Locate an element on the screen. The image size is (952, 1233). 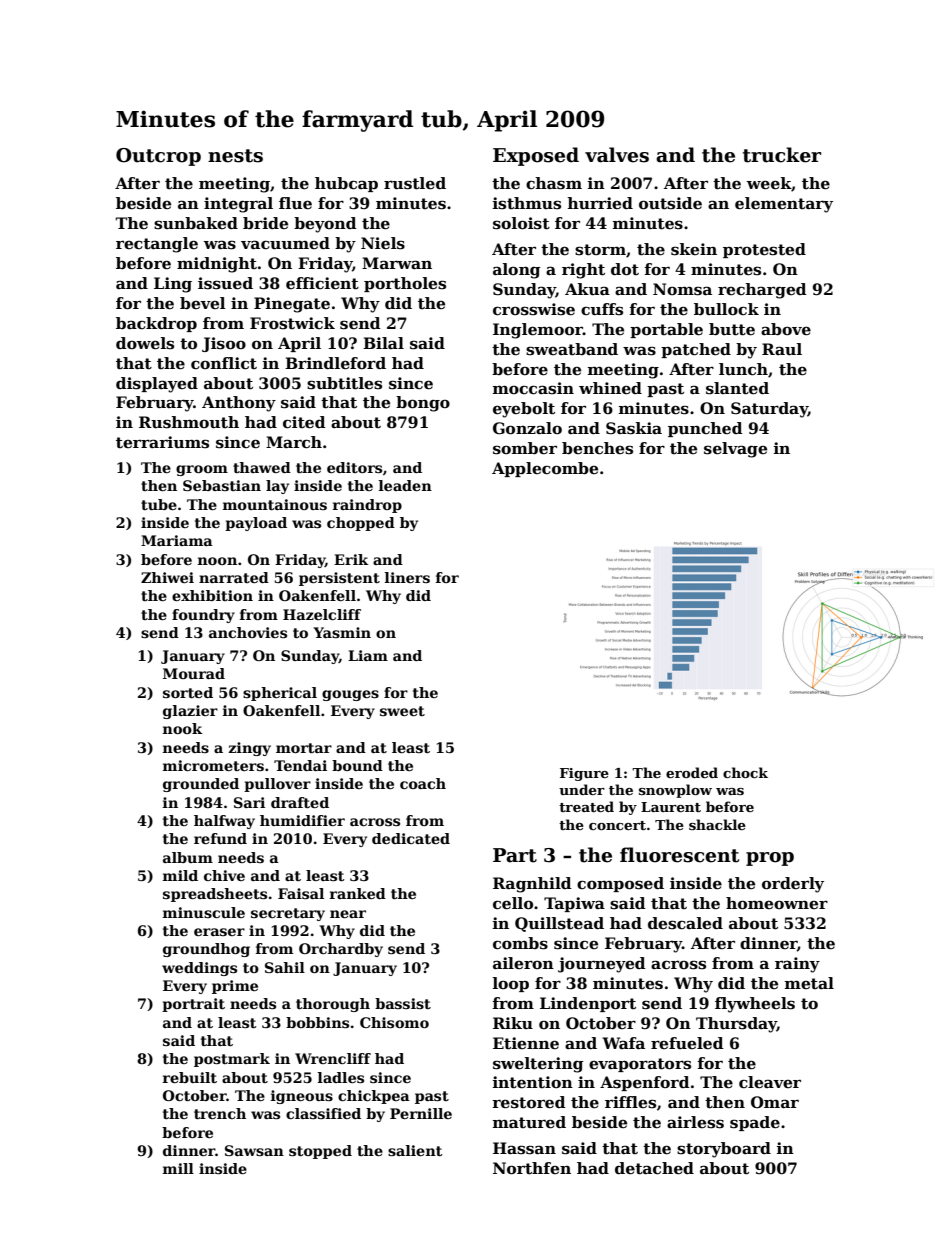
postmark is located at coordinates (232, 1060).
